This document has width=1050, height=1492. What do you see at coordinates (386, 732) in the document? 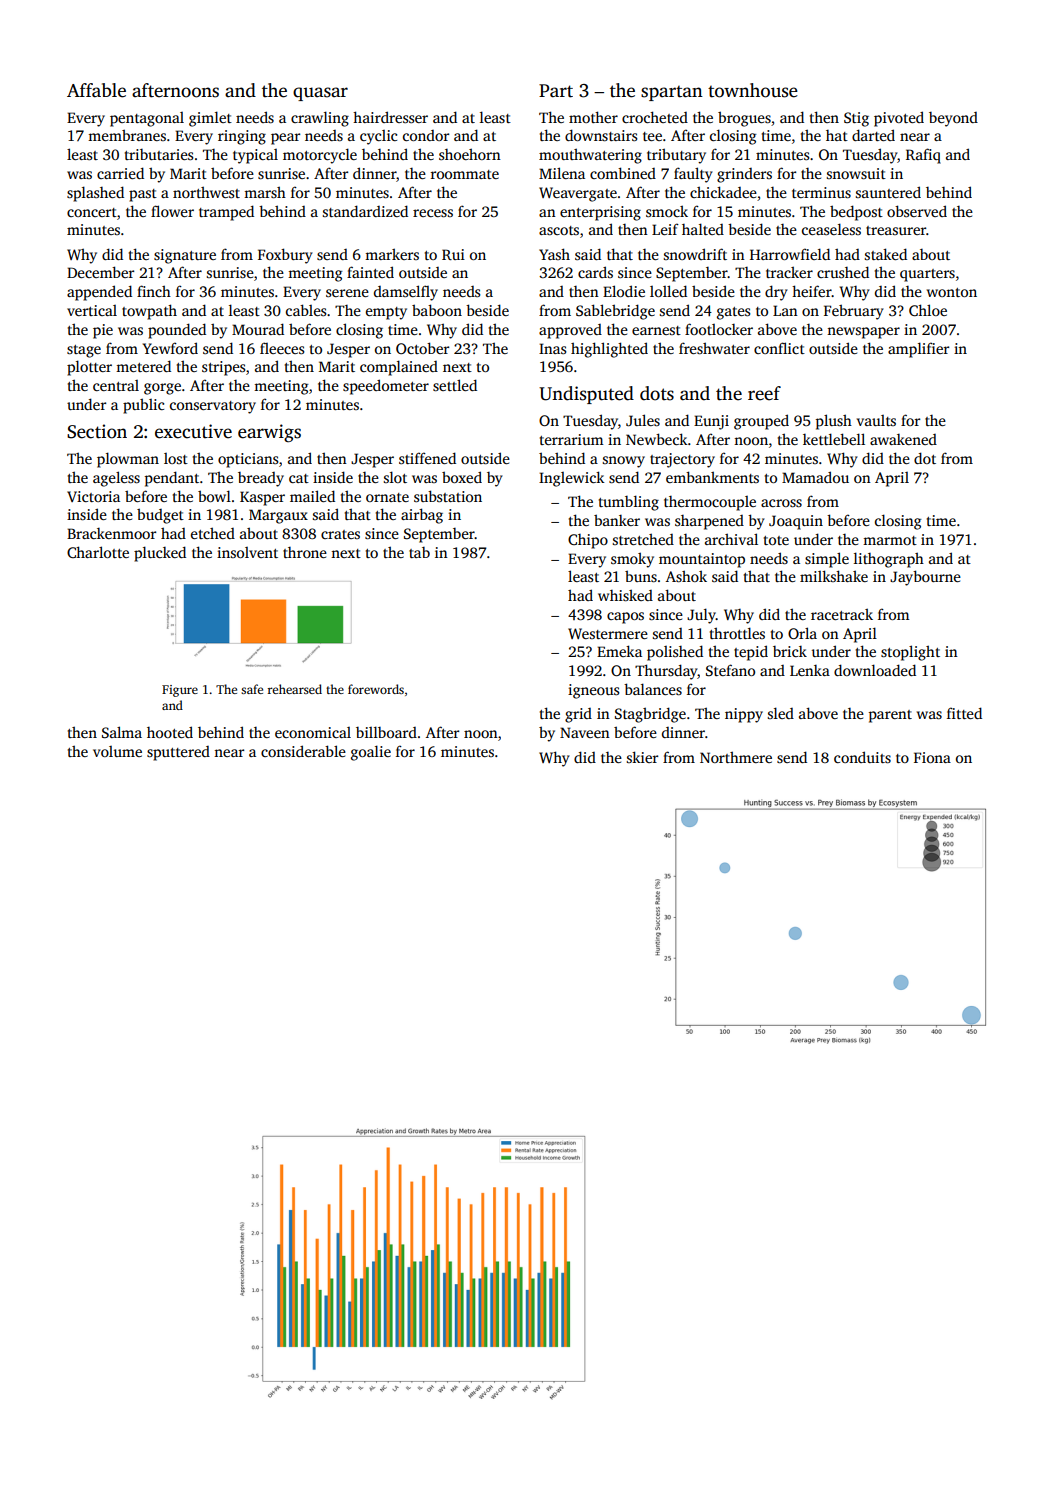
I see `billboard` at bounding box center [386, 732].
